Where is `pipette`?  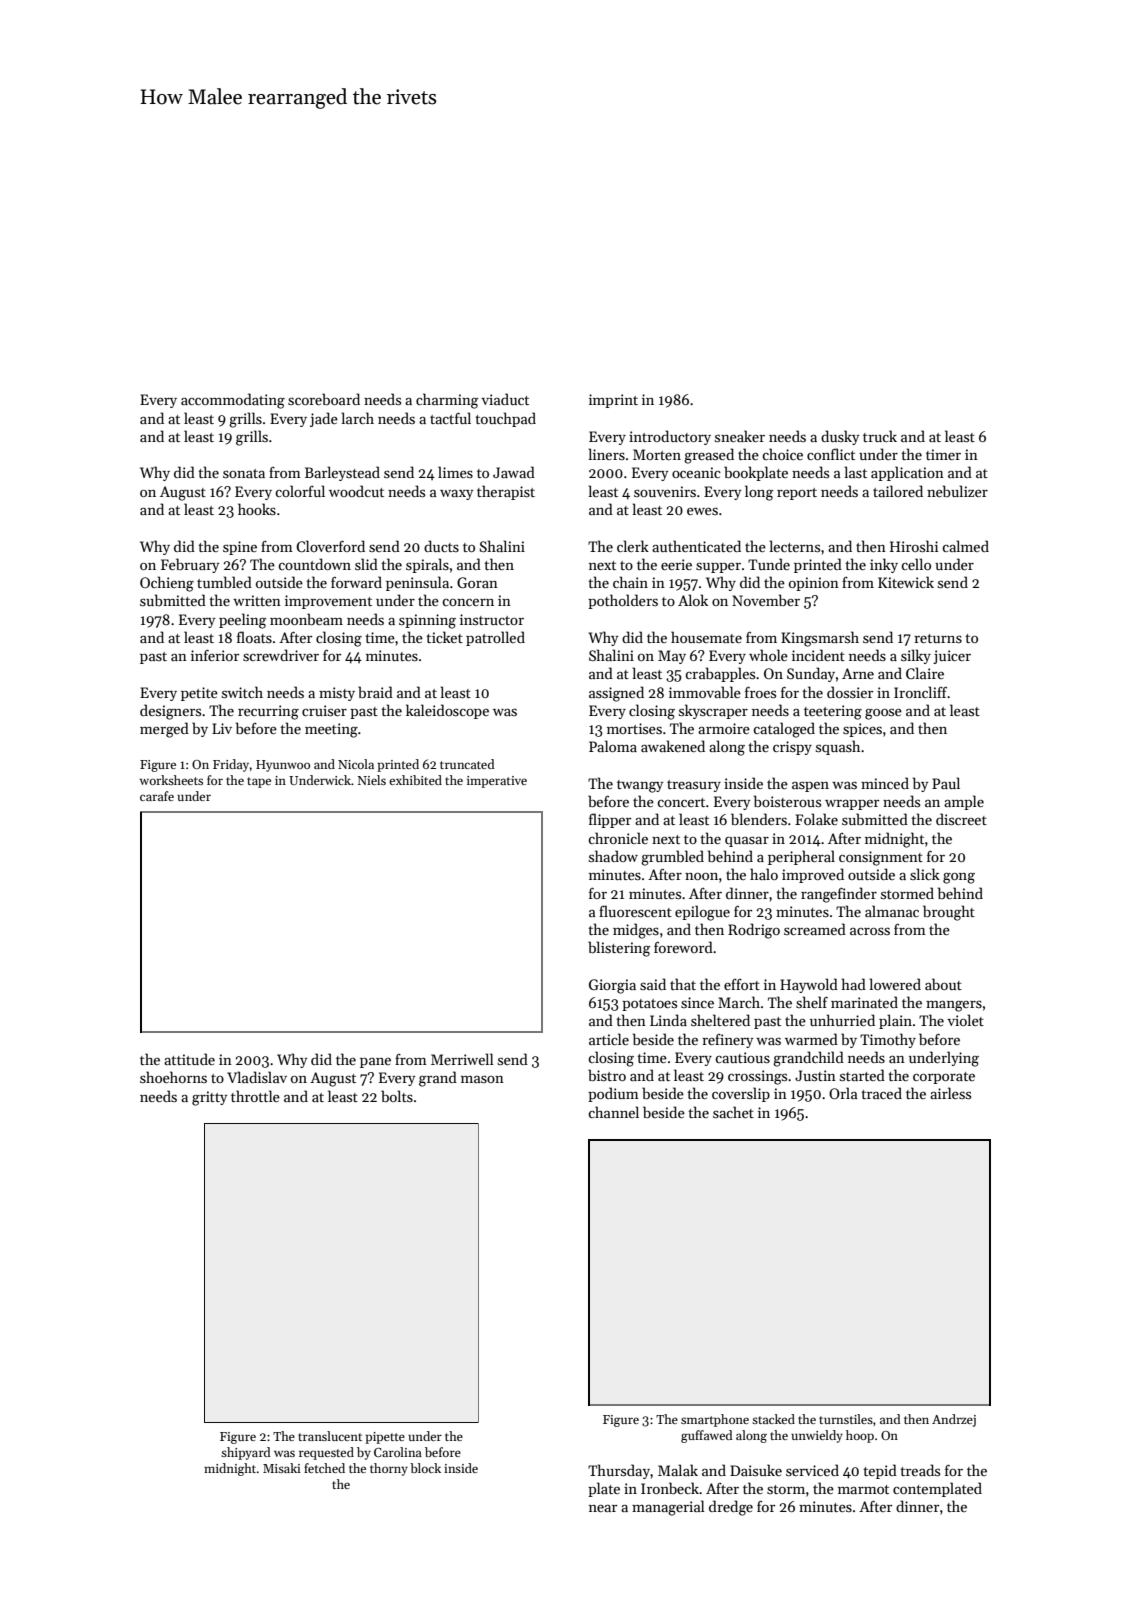 pipette is located at coordinates (385, 1438).
